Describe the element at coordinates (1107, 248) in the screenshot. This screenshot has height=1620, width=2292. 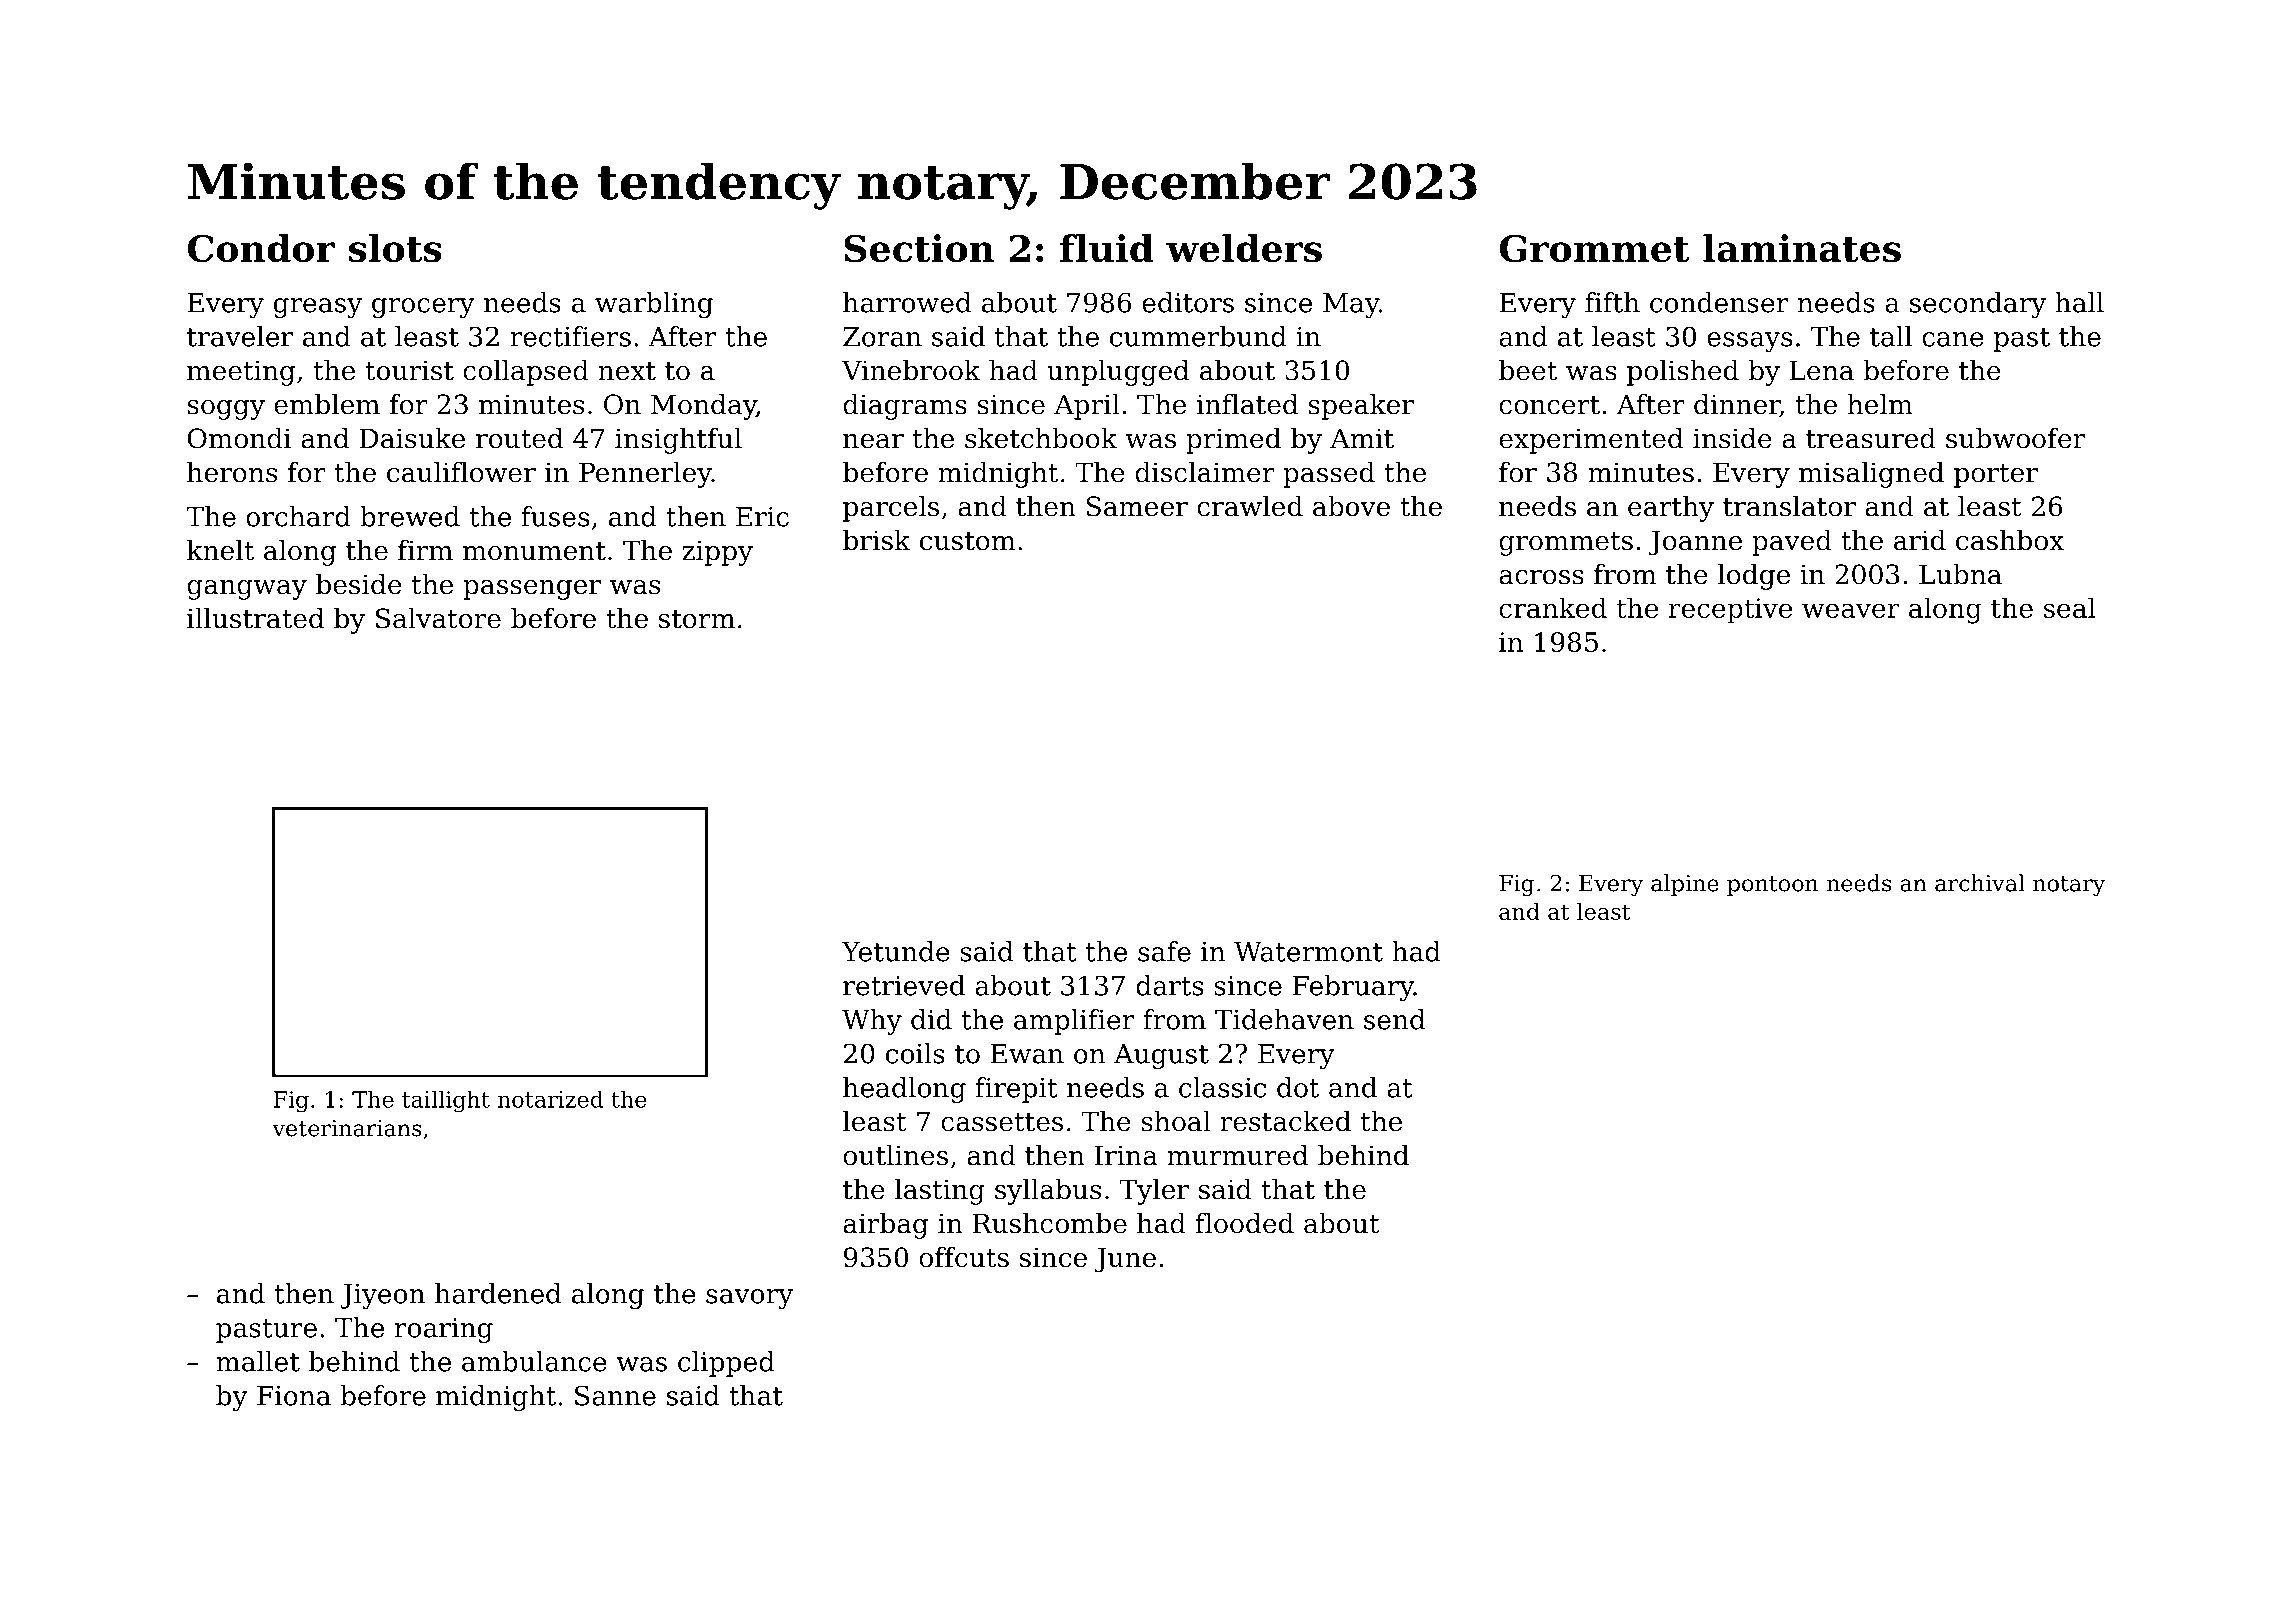
I see `fluid` at that location.
